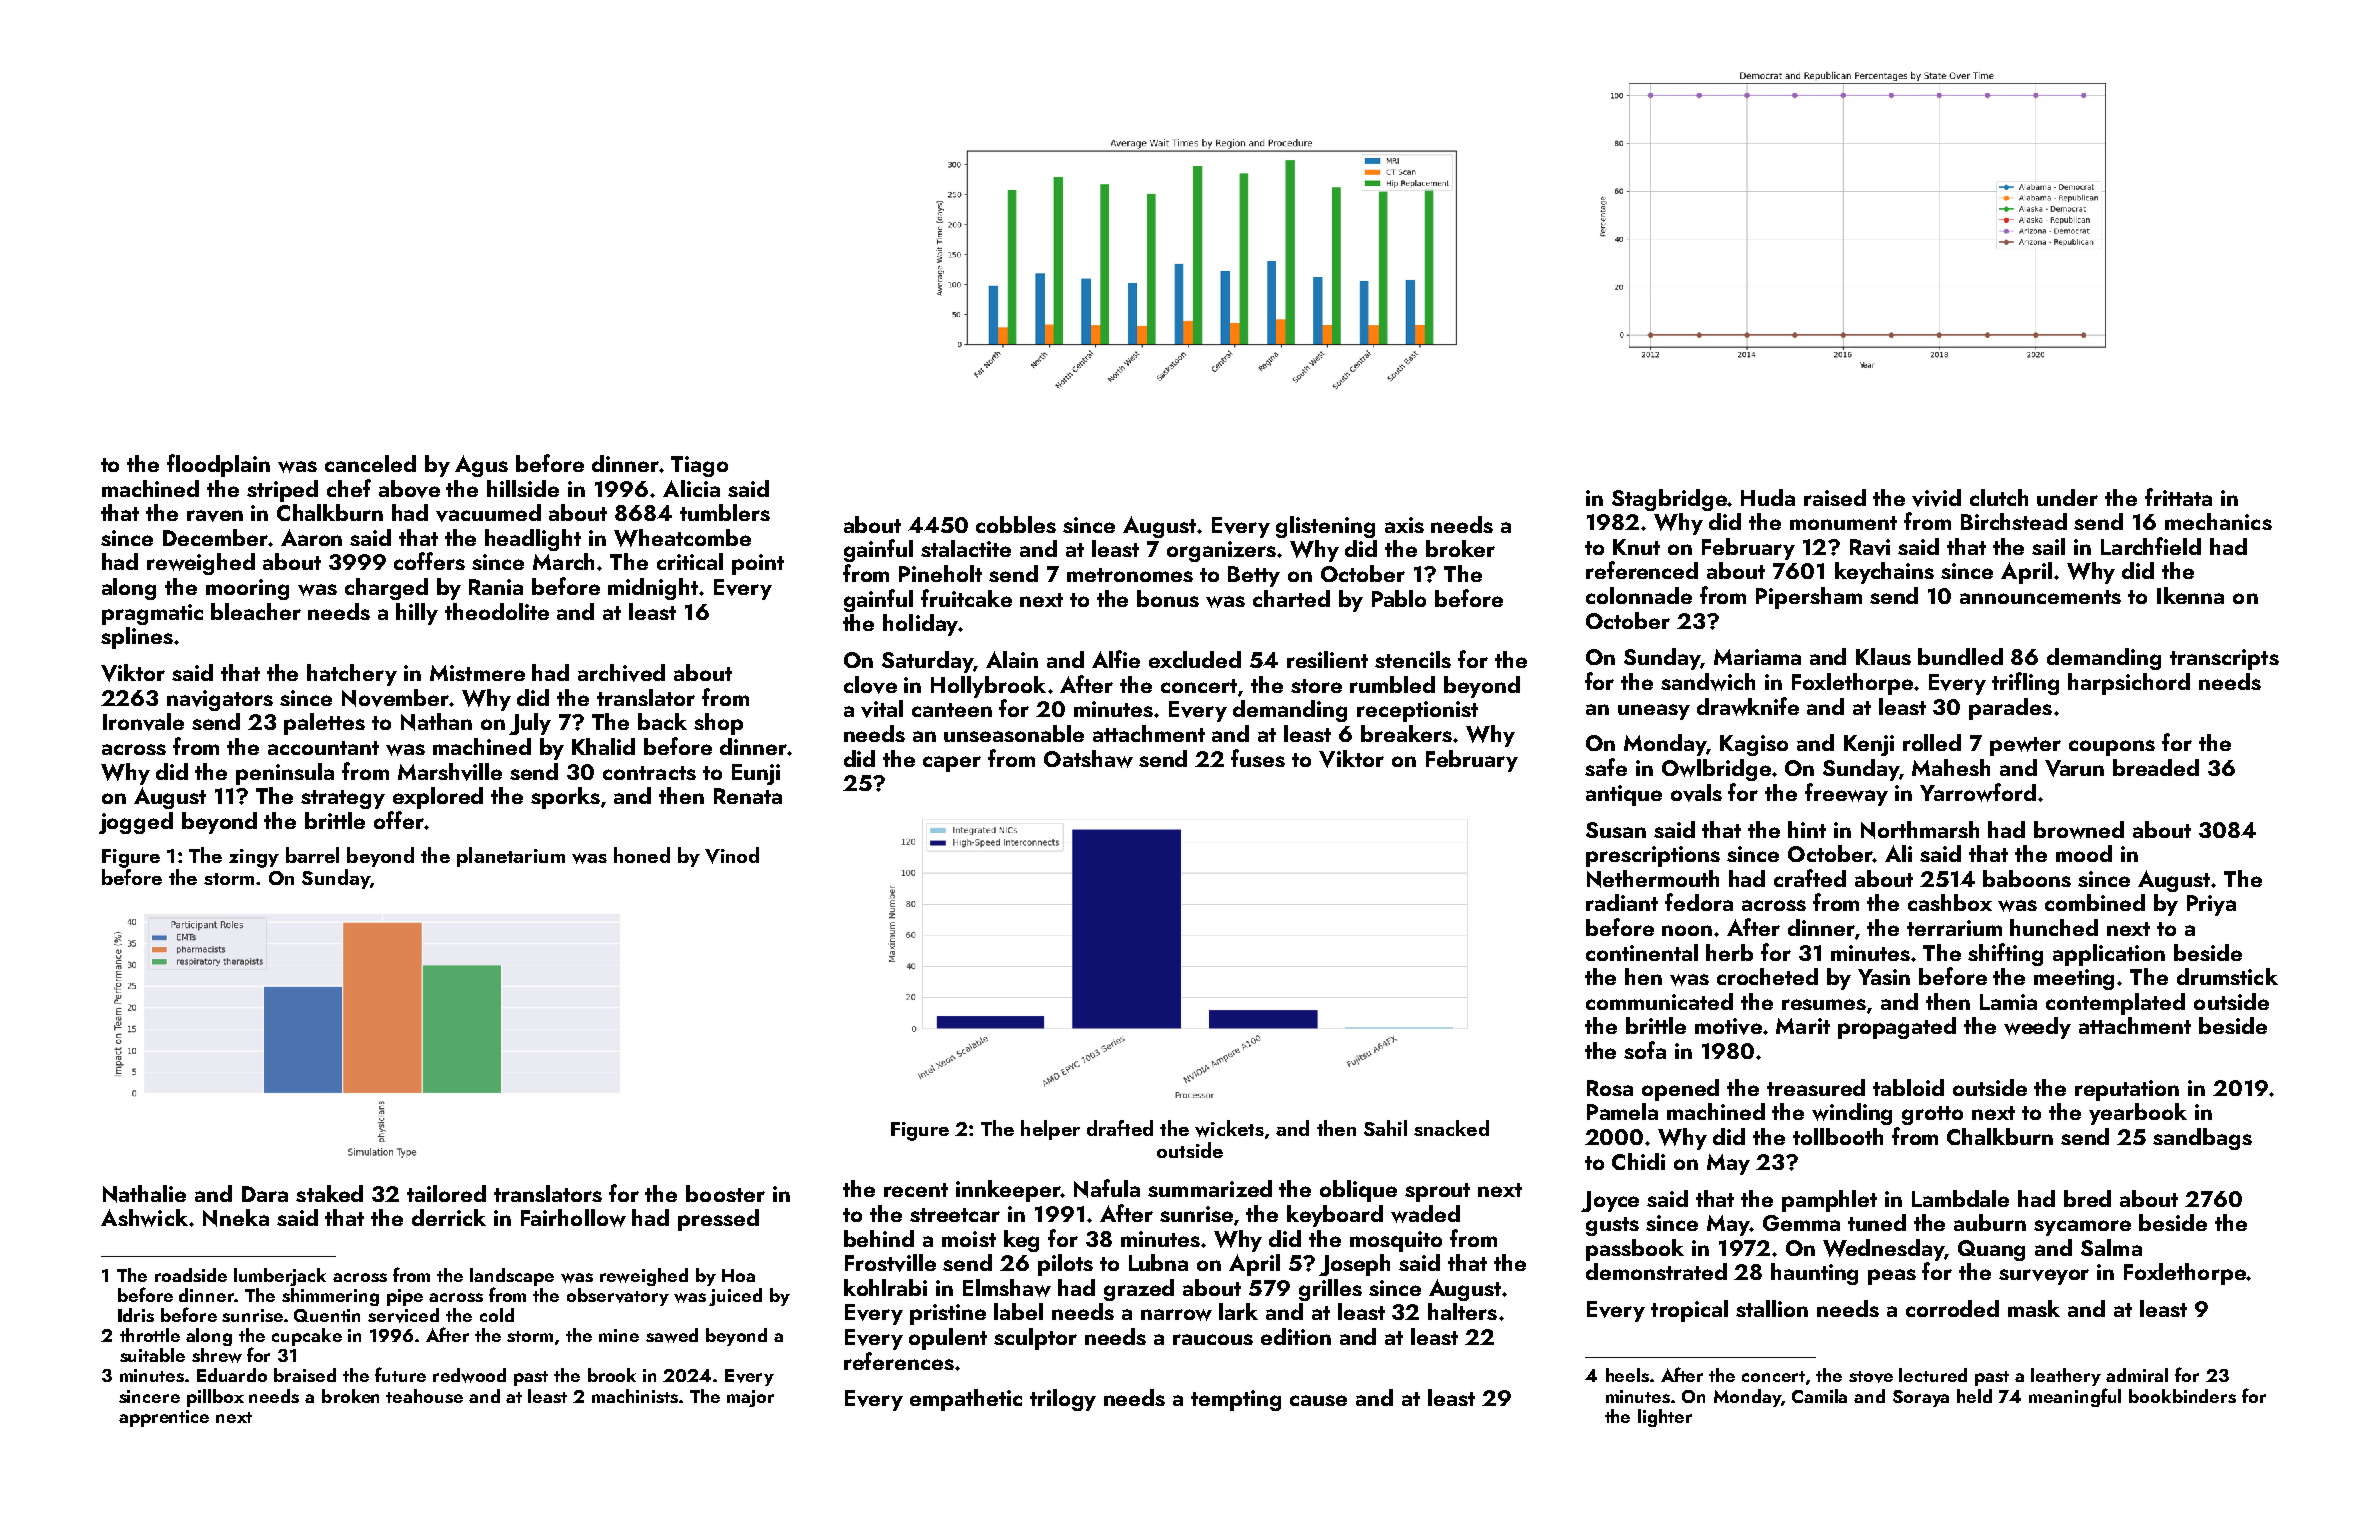 The height and width of the screenshot is (1540, 2380). I want to click on terrarium, so click(1954, 928).
